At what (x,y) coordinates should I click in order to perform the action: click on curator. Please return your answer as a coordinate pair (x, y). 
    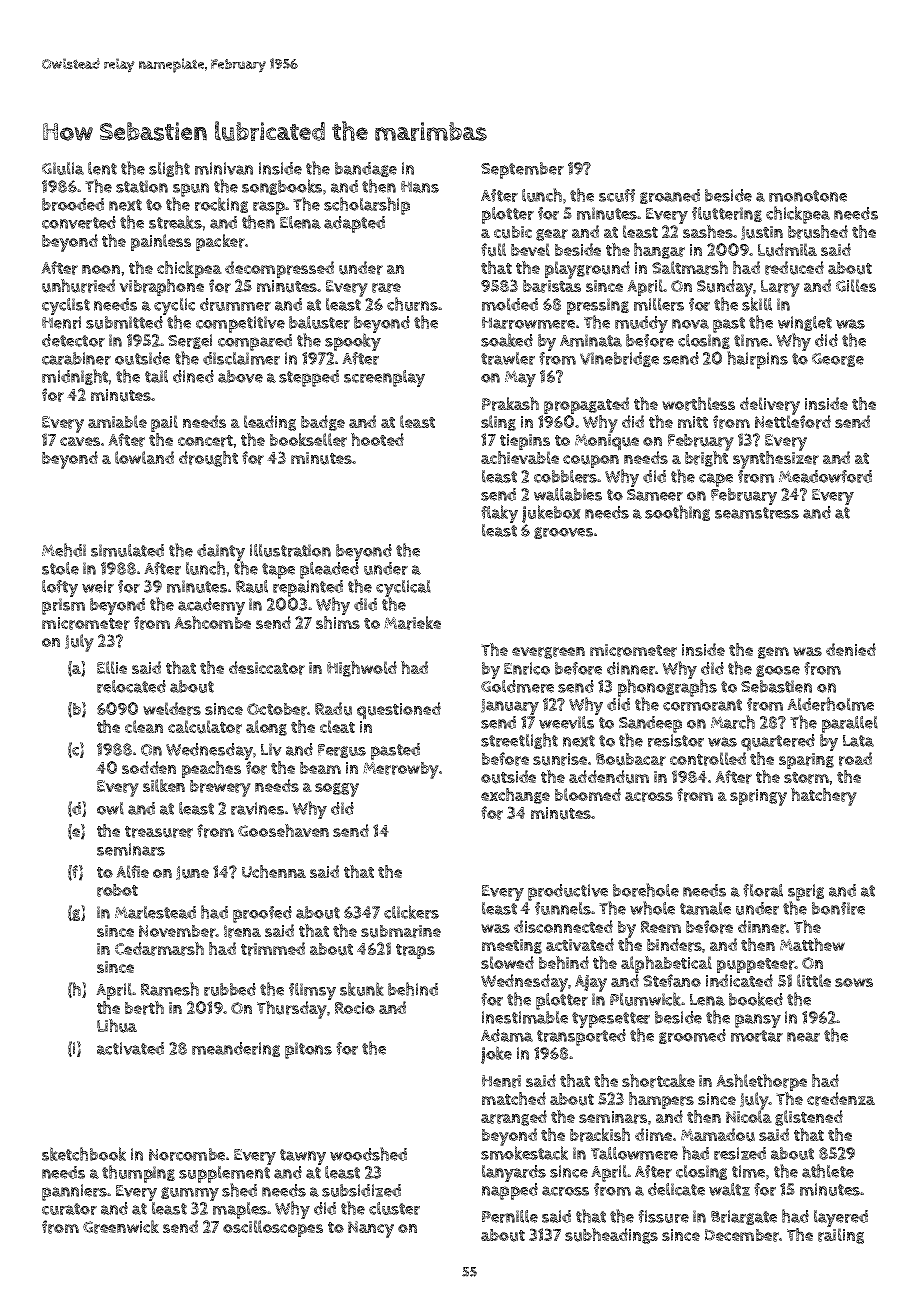
    Looking at the image, I should click on (69, 1209).
